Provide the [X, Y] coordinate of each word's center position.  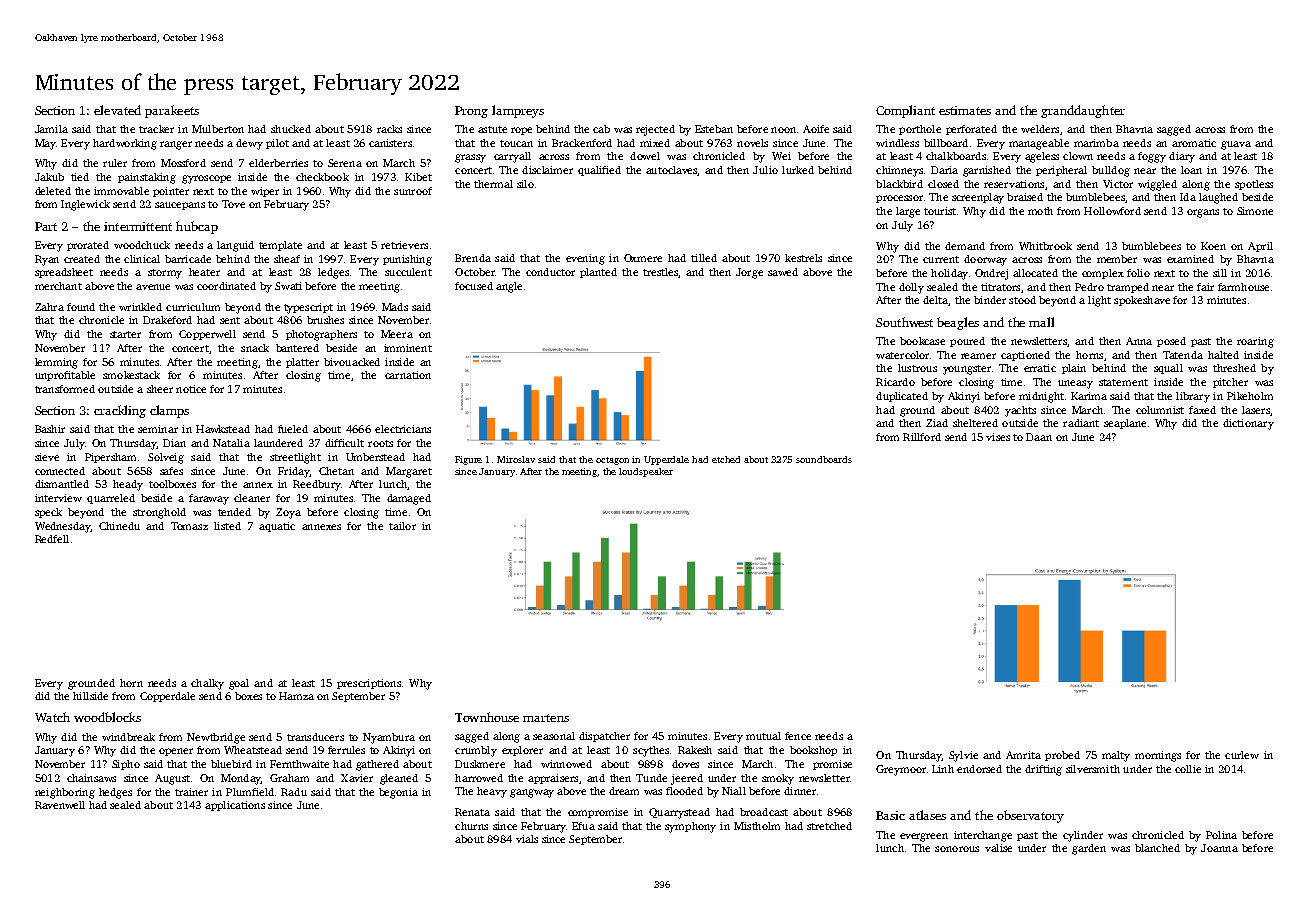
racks [389, 129]
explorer [522, 751]
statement [1123, 382]
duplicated [902, 397]
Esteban [714, 129]
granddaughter [1083, 111]
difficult [344, 443]
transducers [315, 737]
